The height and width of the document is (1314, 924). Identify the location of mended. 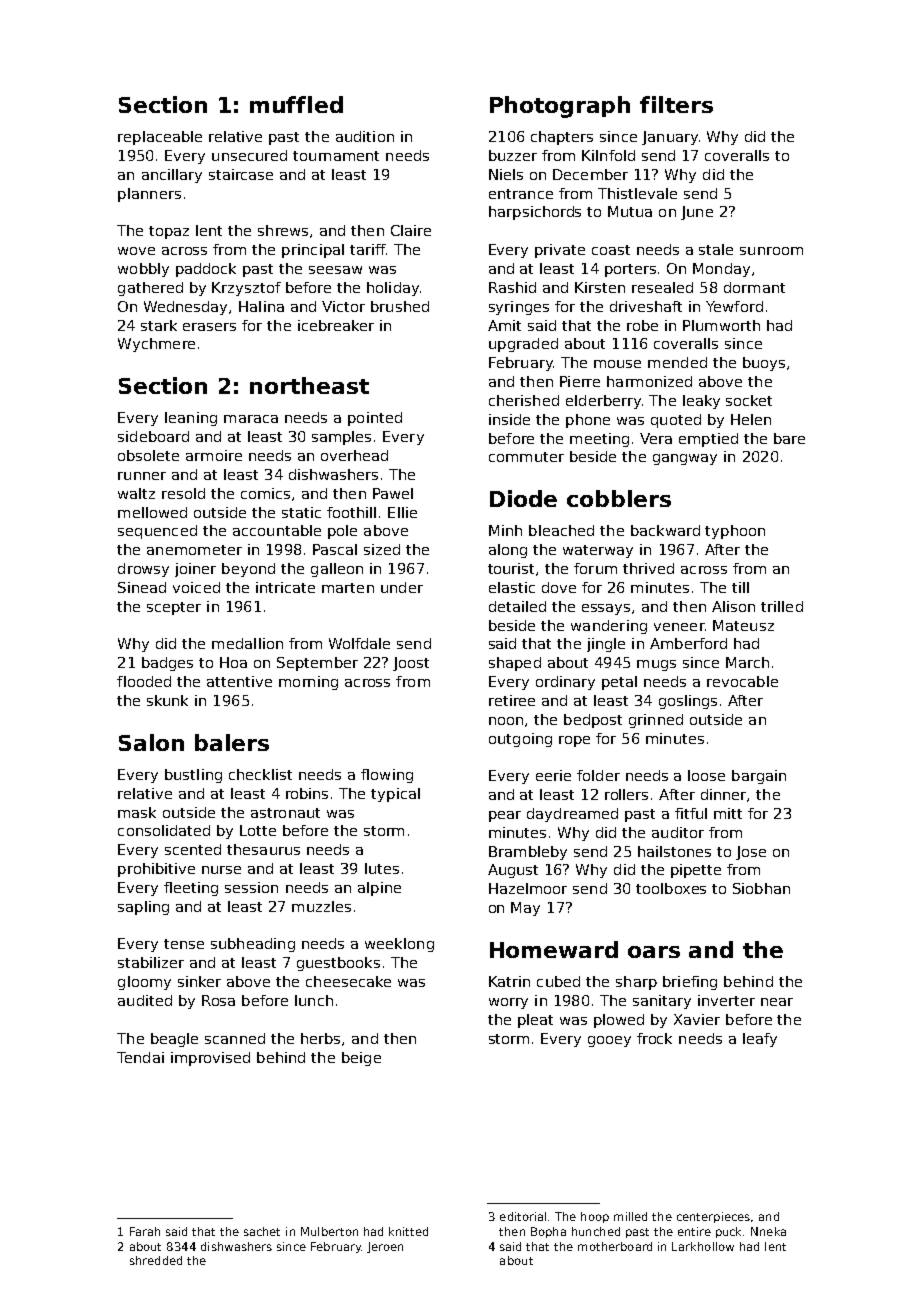
(677, 362).
